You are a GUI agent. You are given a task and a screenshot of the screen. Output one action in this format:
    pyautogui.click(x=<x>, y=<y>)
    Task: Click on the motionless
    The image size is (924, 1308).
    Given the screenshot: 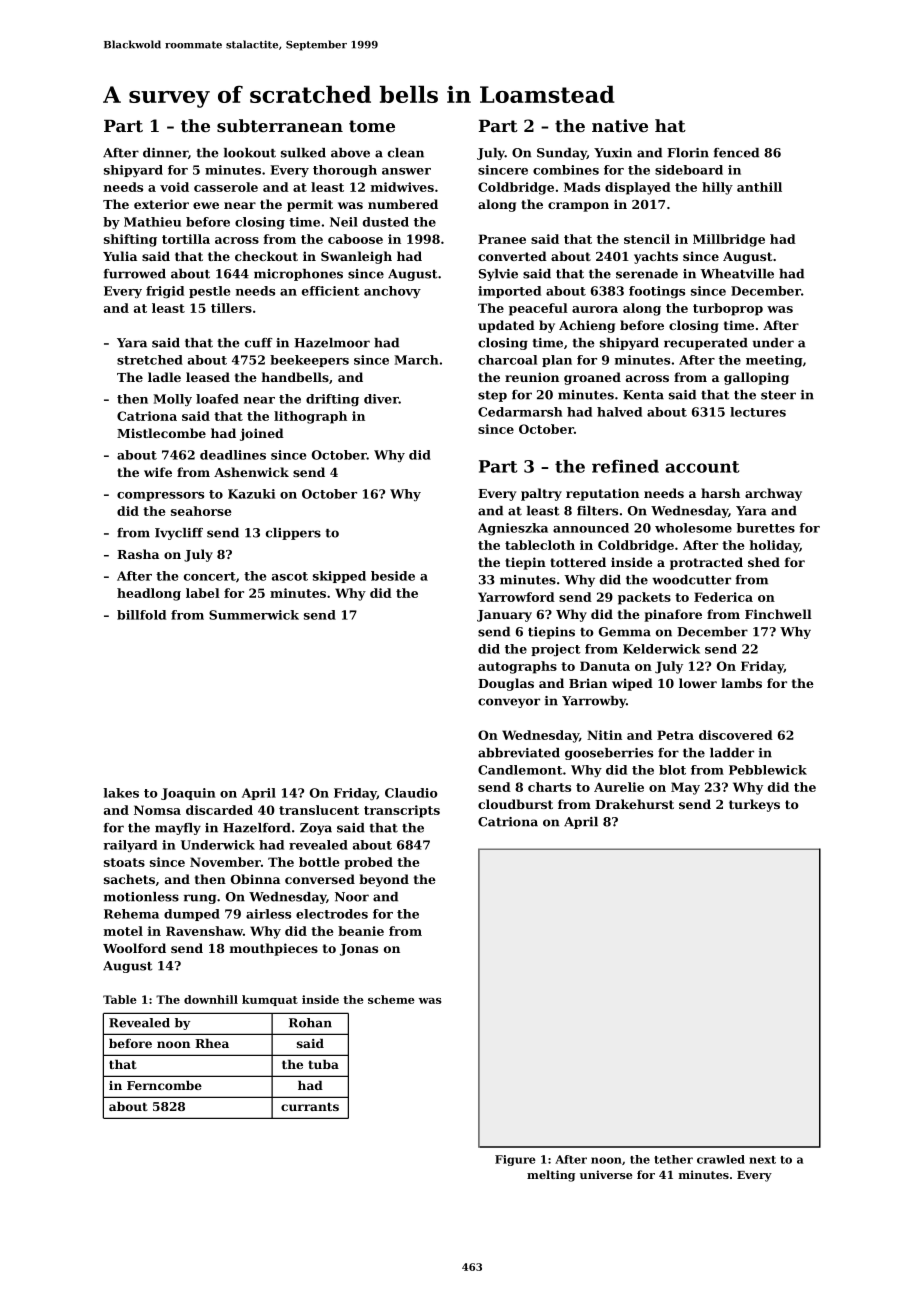 What is the action you would take?
    pyautogui.click(x=141, y=897)
